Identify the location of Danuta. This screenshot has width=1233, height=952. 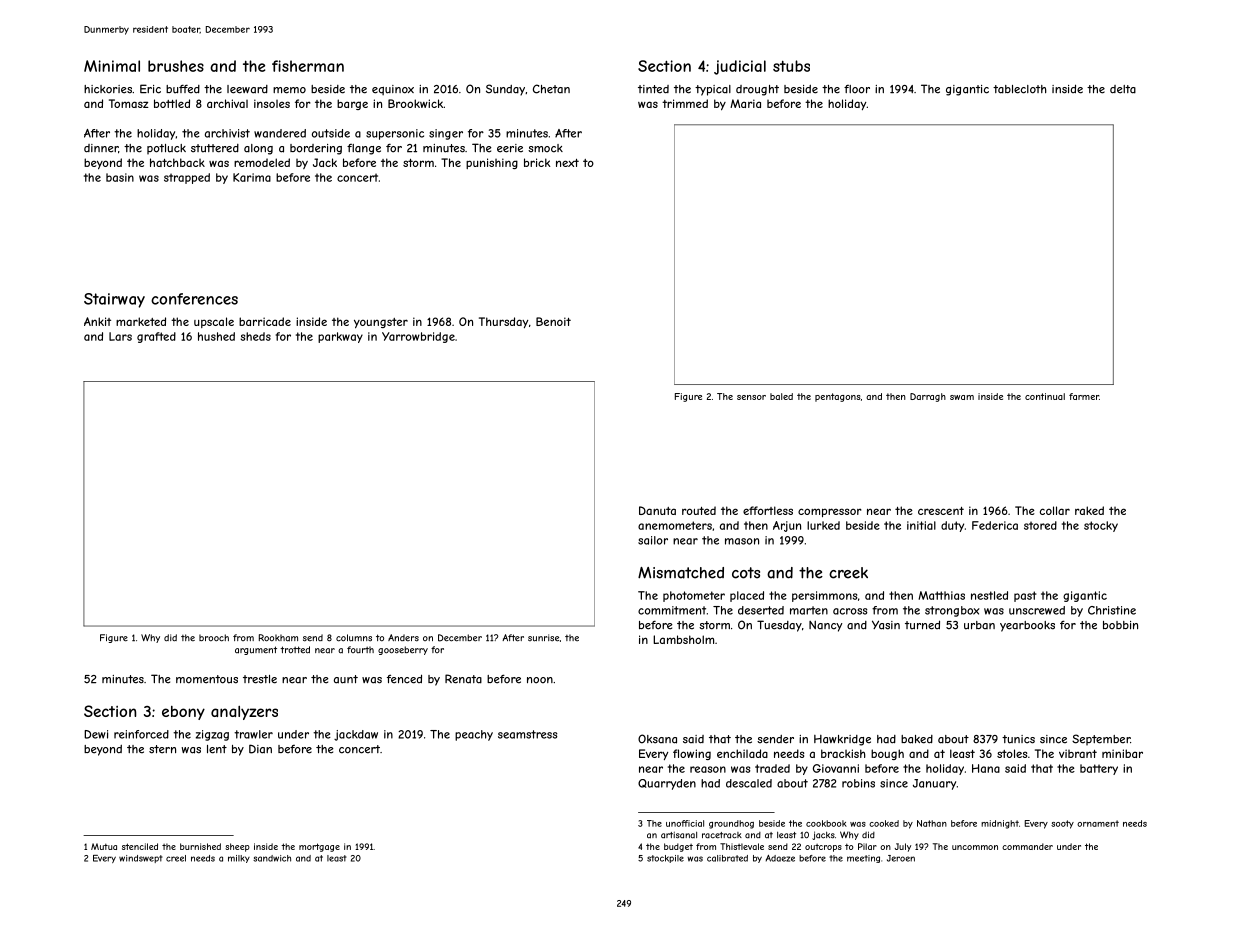
(657, 510).
